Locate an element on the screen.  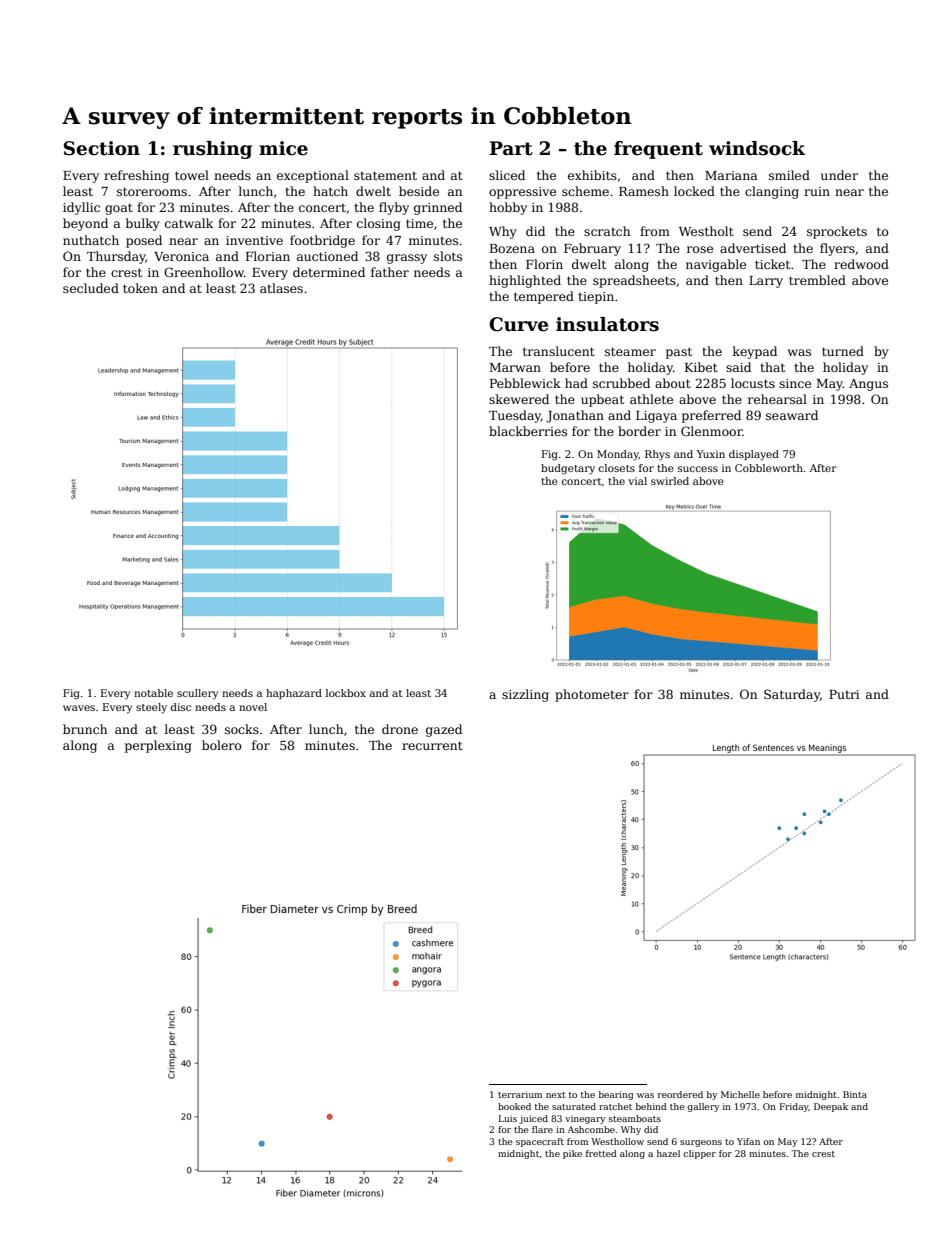
Luis is located at coordinates (508, 1118).
